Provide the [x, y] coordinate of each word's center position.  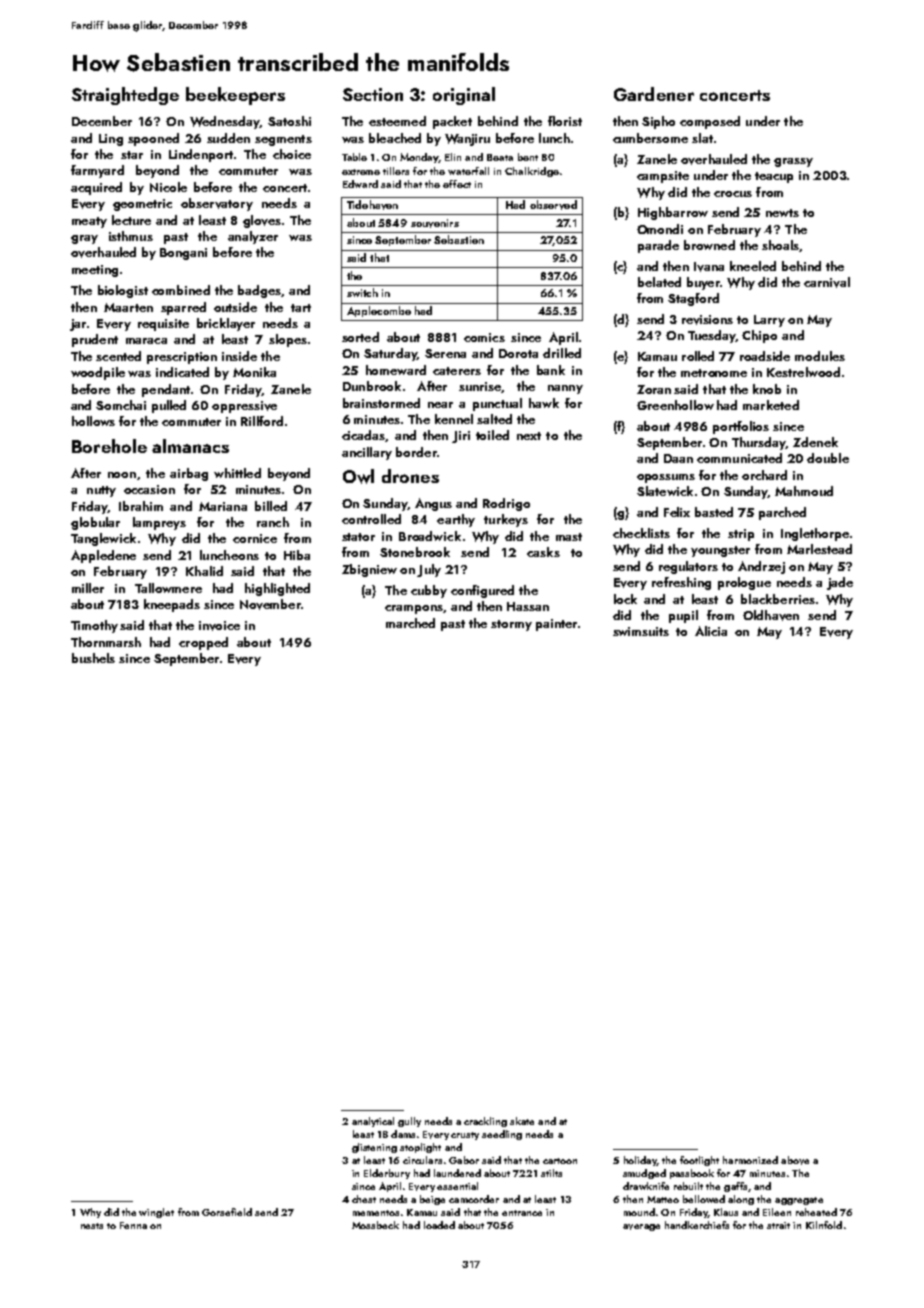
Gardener [654, 94]
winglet [156, 1213]
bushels [93, 658]
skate [522, 1121]
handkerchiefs [697, 1225]
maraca [146, 341]
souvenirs [435, 223]
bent [528, 157]
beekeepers [235, 96]
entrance [522, 1213]
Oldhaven [771, 615]
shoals [780, 245]
